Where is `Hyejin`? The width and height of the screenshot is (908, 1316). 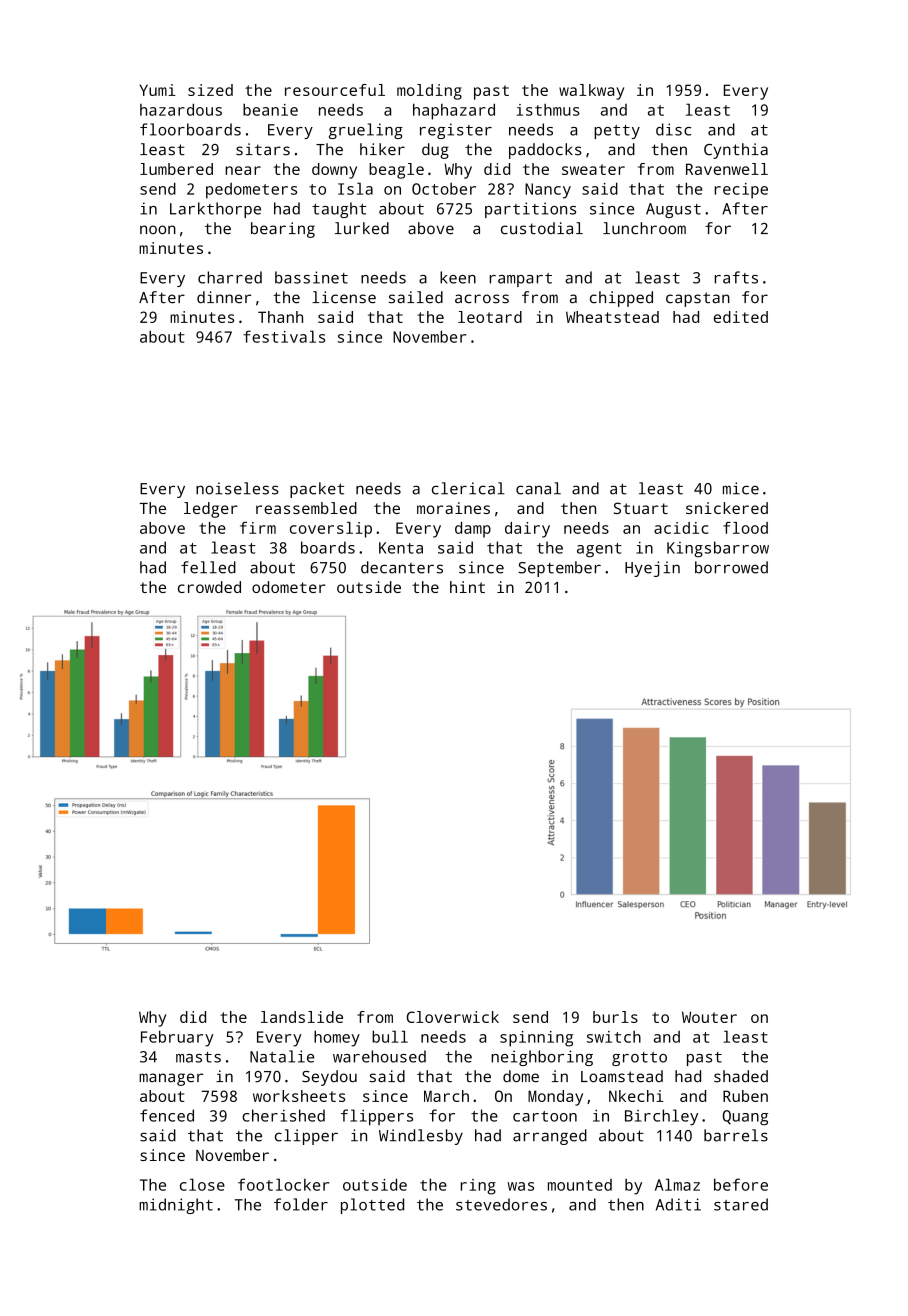
Hyejin is located at coordinates (652, 569).
